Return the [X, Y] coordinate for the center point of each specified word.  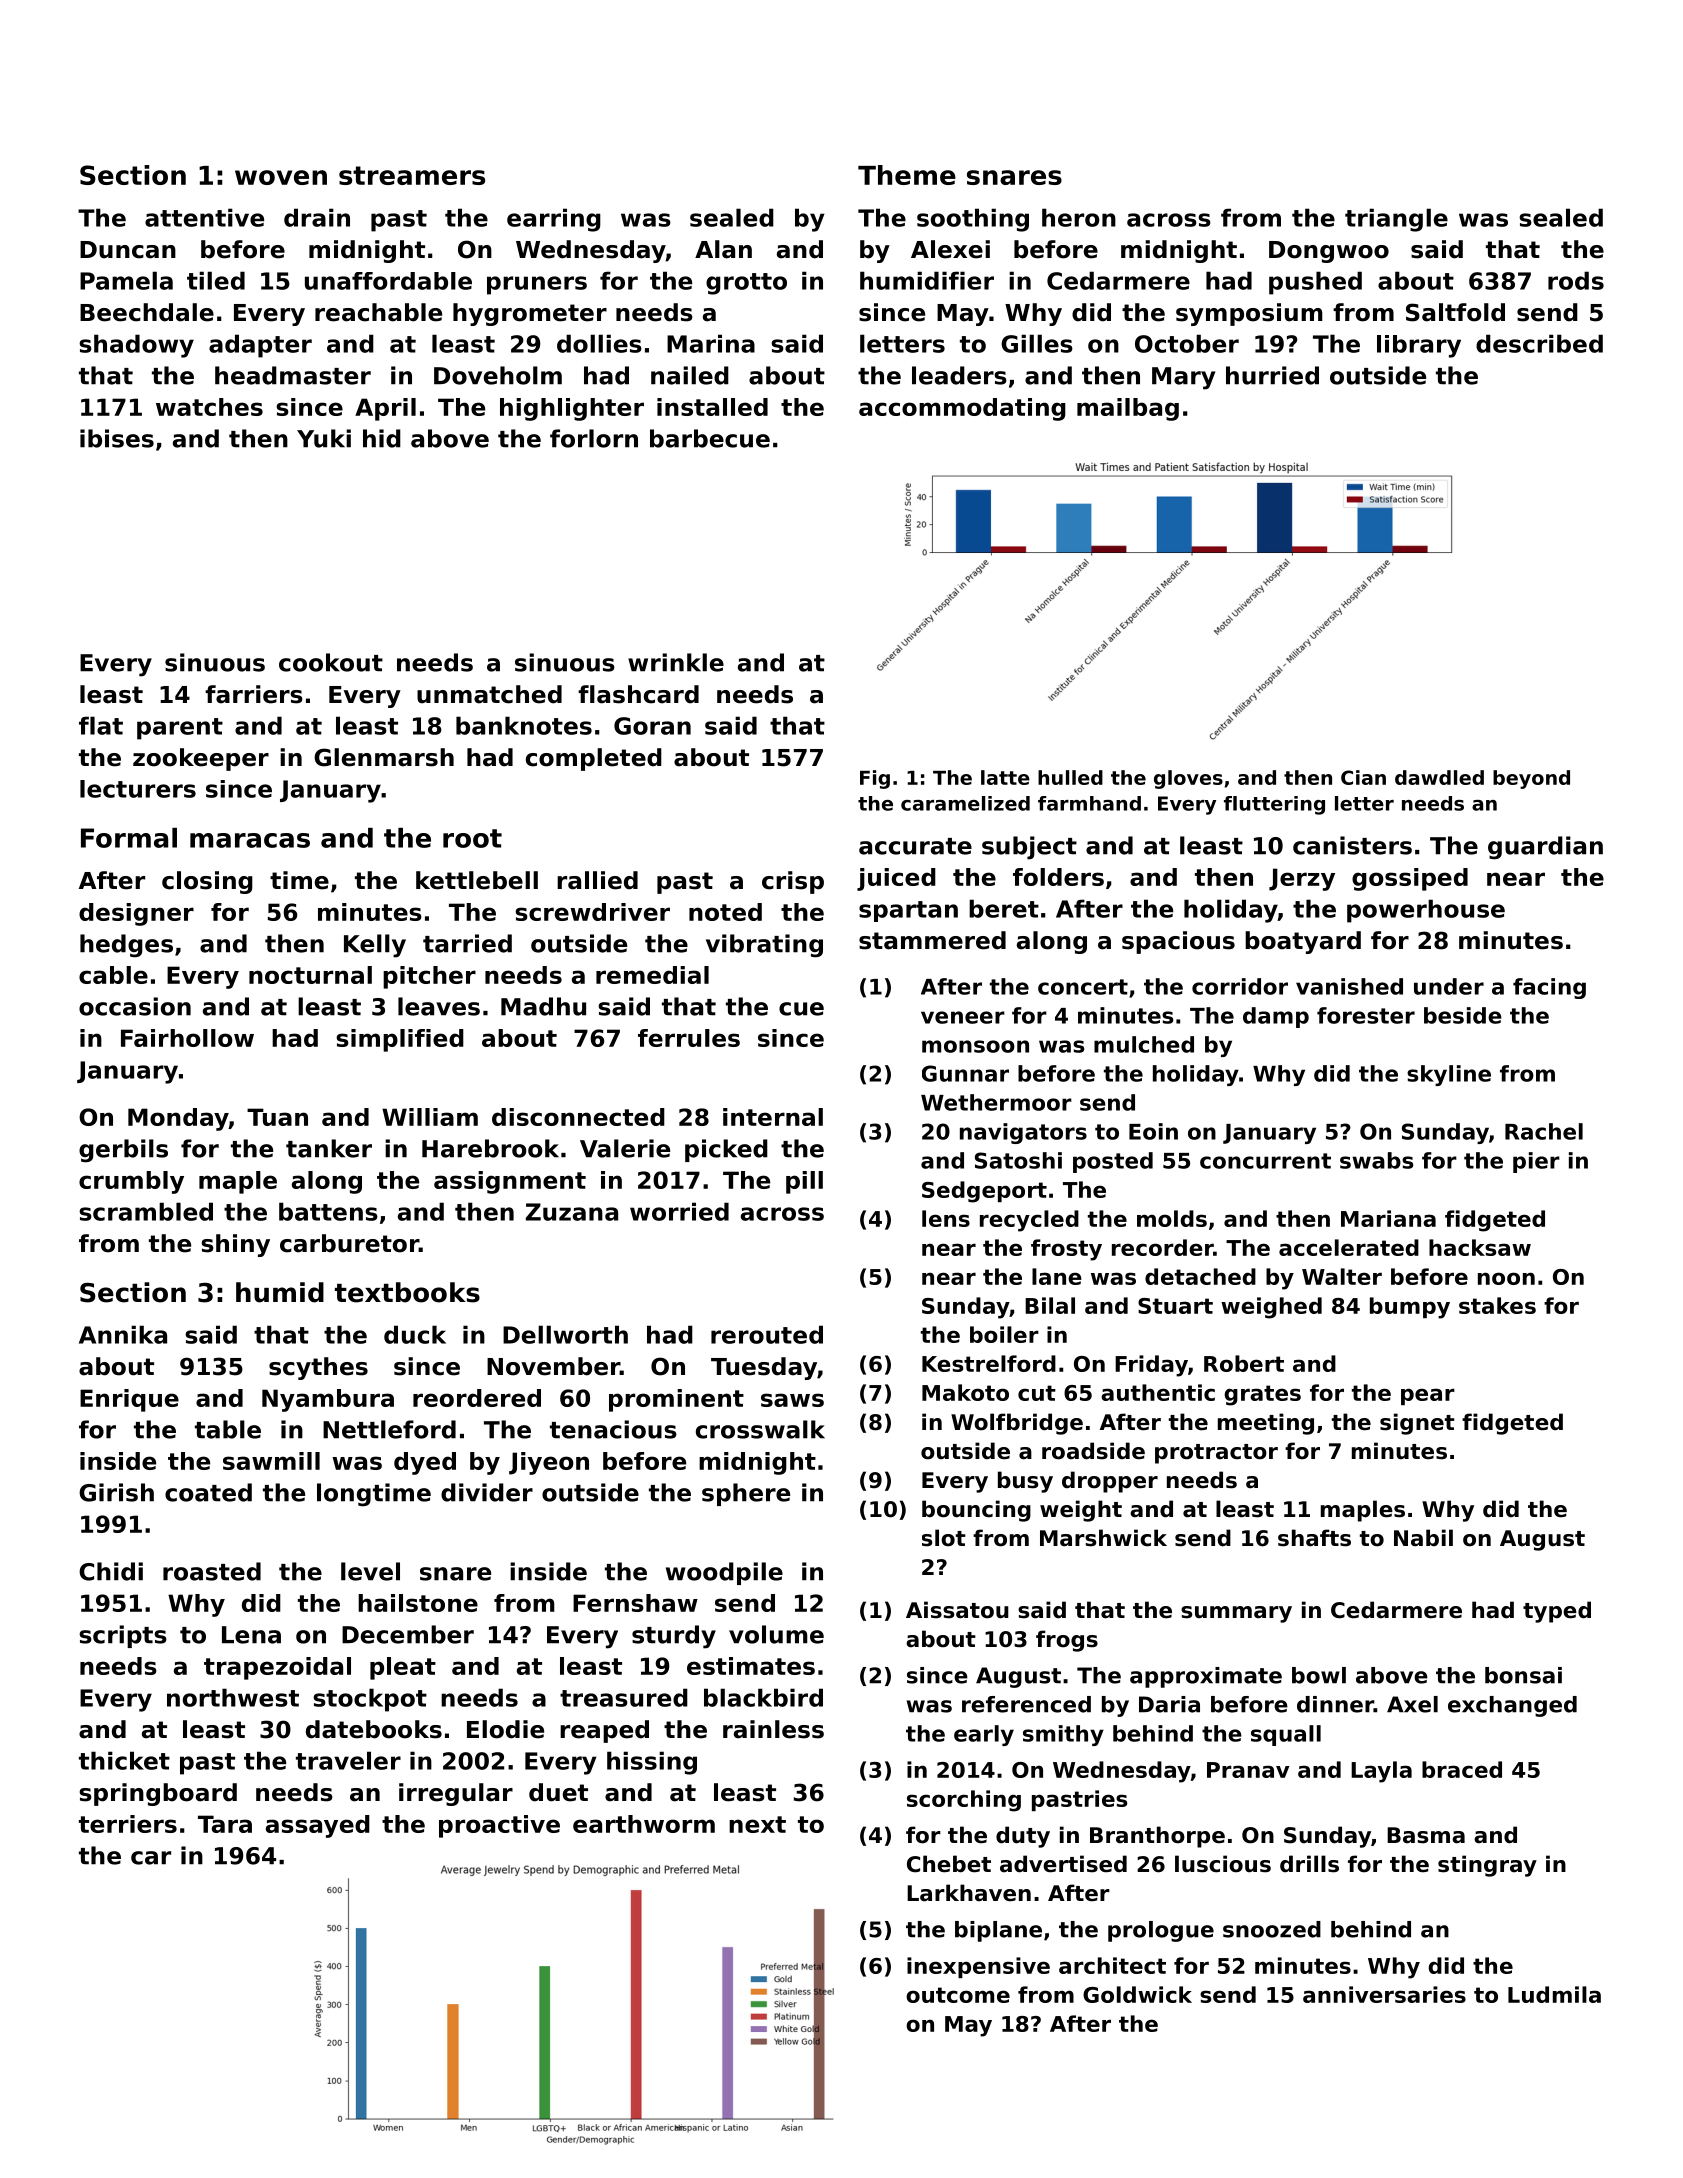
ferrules [689, 1038]
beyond [1531, 779]
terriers [128, 1824]
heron [1079, 217]
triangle [1396, 220]
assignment [510, 1182]
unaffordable [388, 281]
